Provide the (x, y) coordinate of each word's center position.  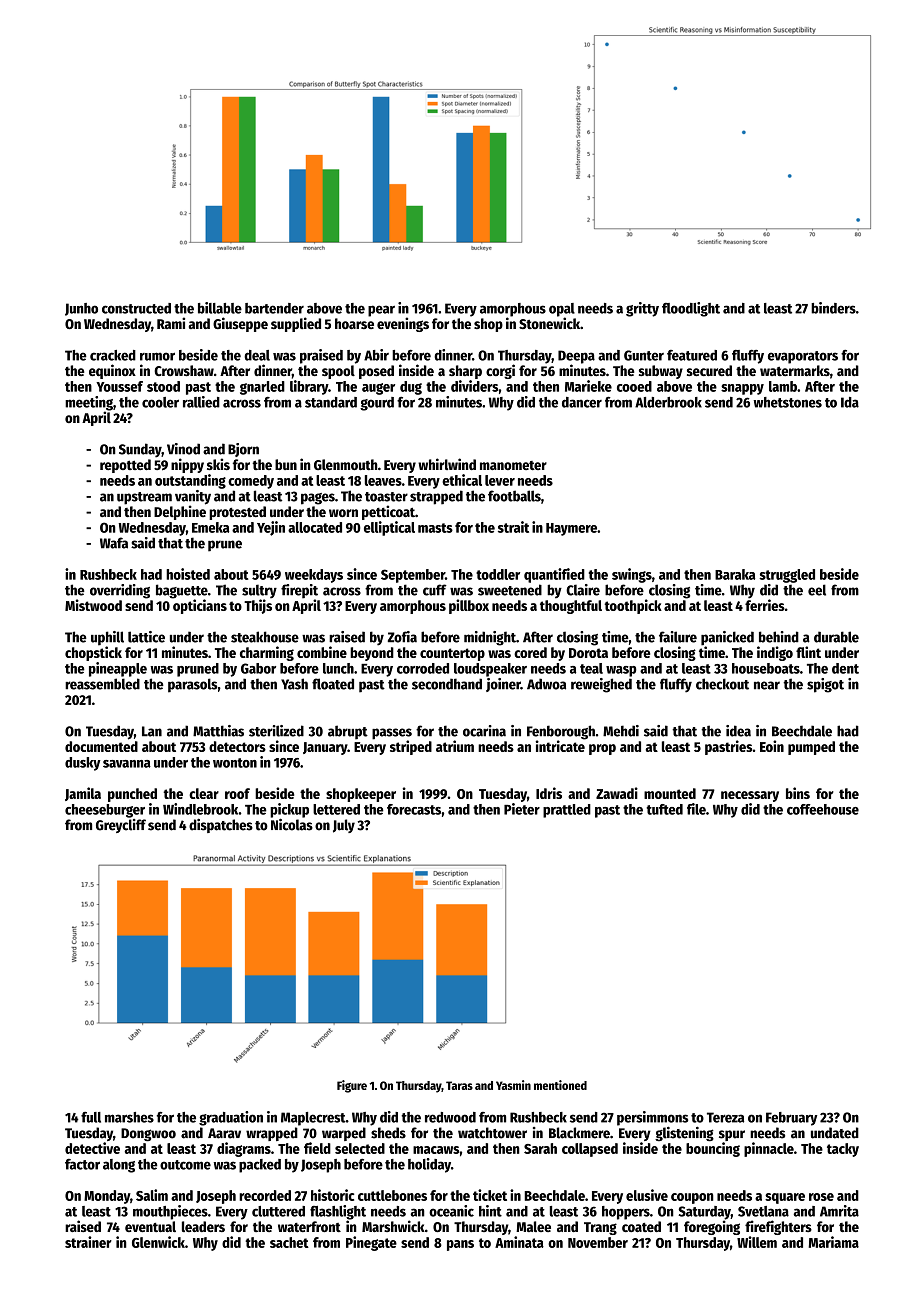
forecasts (414, 809)
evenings (403, 324)
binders (833, 308)
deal (257, 355)
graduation (231, 1118)
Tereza (725, 1117)
